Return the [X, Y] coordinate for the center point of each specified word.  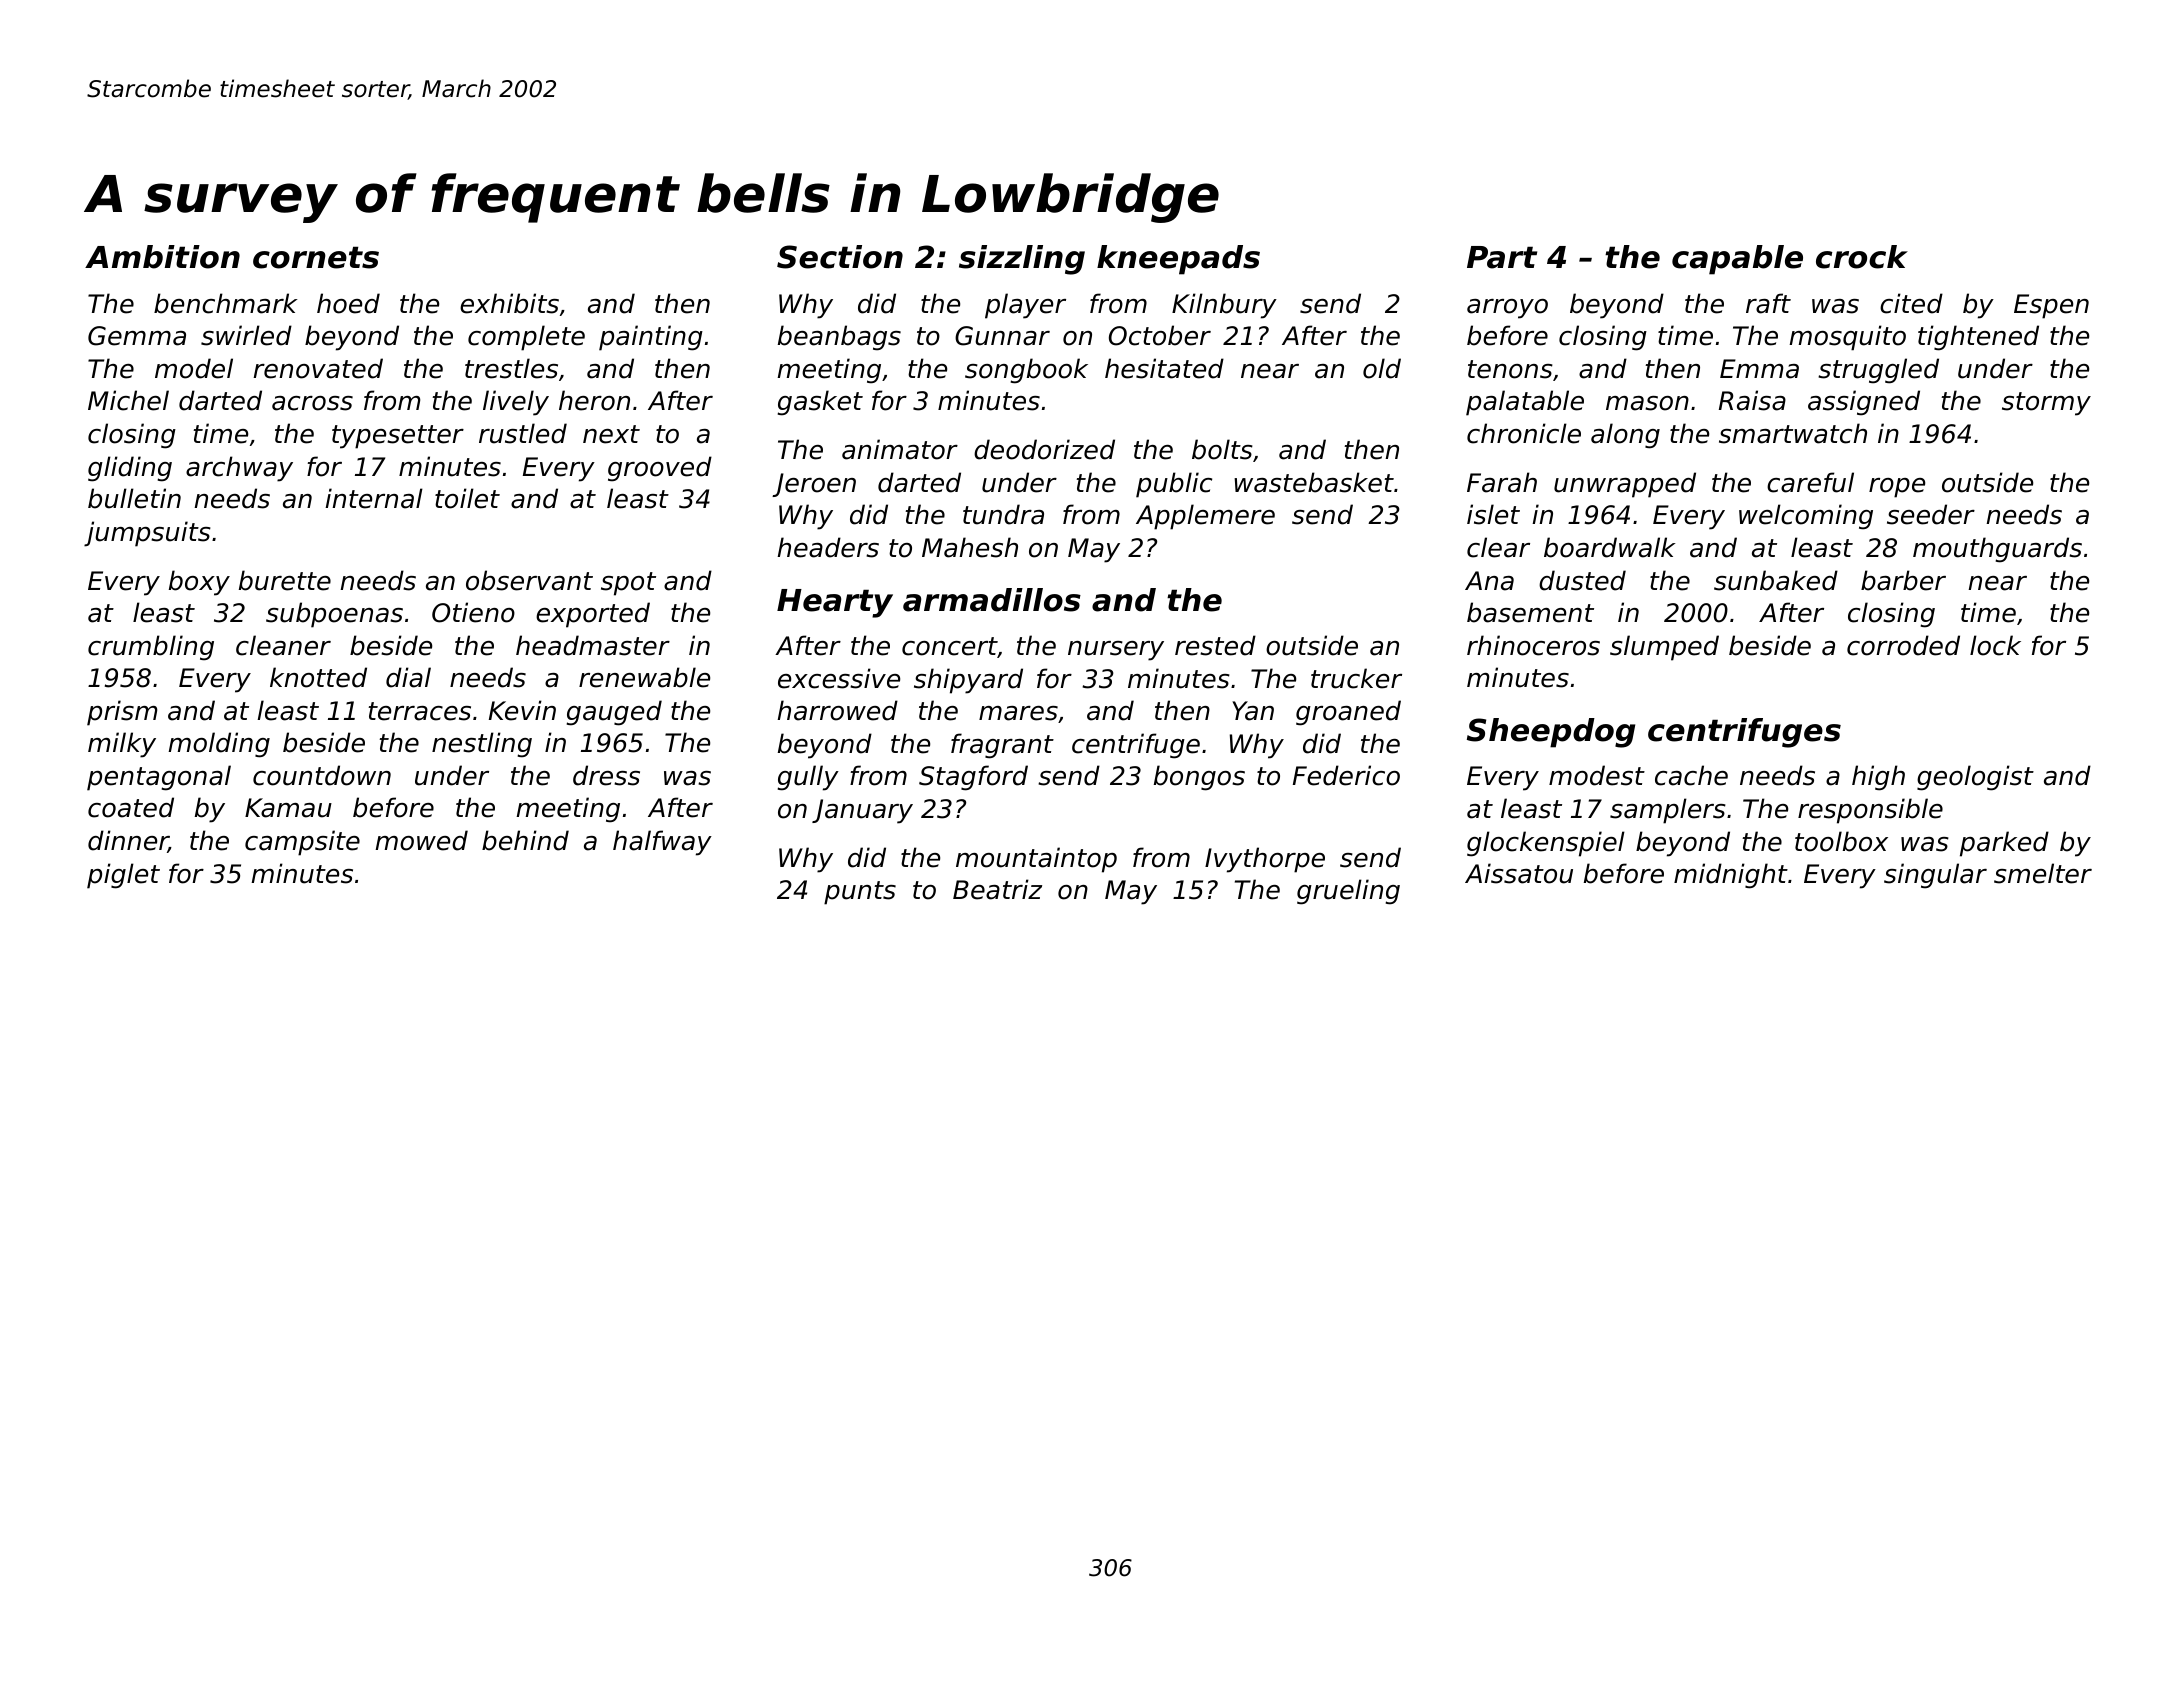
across [312, 403]
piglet [123, 876]
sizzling [1022, 260]
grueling [1348, 892]
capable [1737, 260]
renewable [644, 677]
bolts [1222, 449]
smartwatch [1793, 433]
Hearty [835, 603]
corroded [1903, 645]
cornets [316, 257]
